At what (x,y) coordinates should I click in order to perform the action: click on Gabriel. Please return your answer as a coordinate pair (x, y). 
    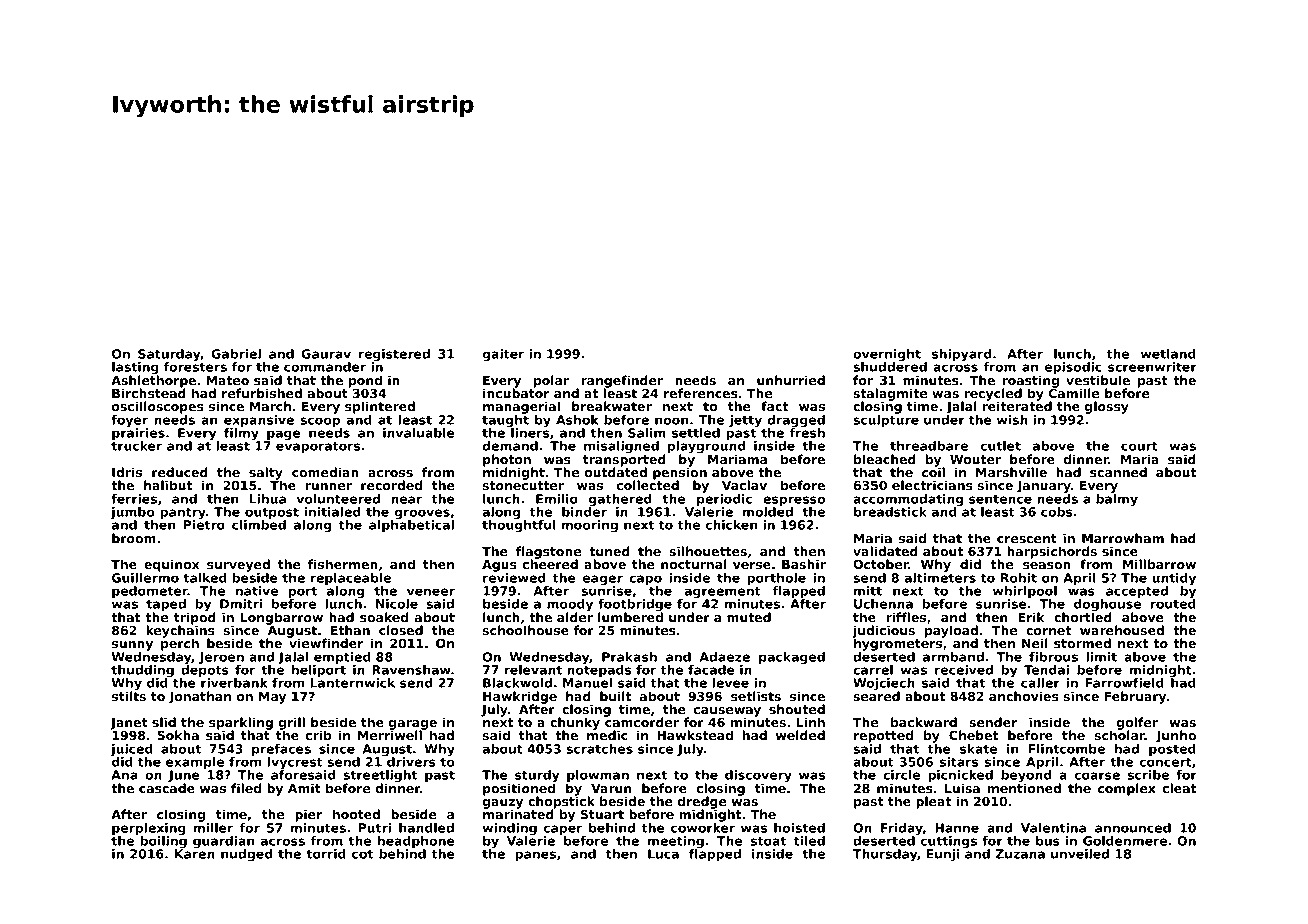
    Looking at the image, I should click on (236, 354).
